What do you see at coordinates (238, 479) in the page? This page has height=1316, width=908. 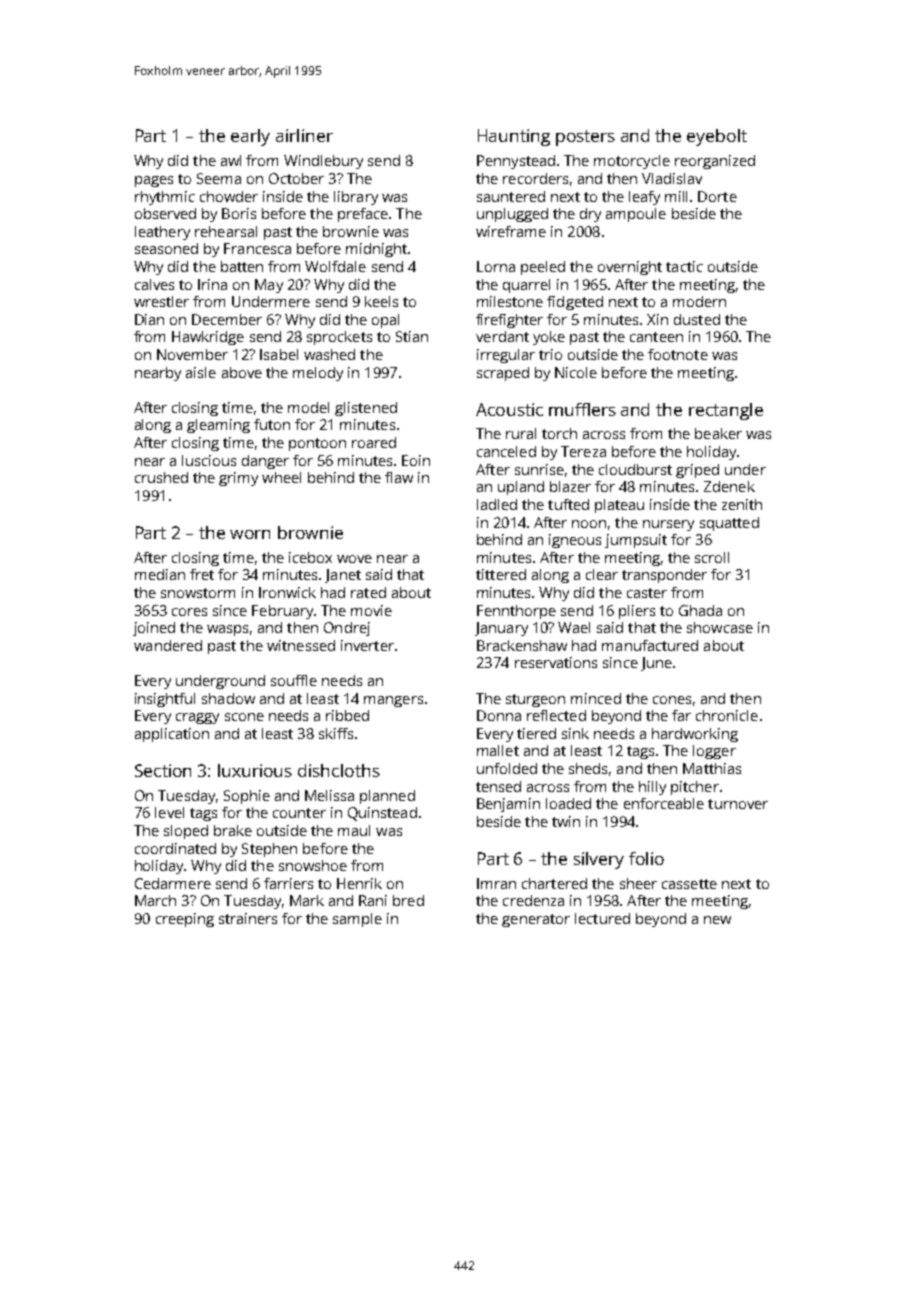 I see `grimy` at bounding box center [238, 479].
